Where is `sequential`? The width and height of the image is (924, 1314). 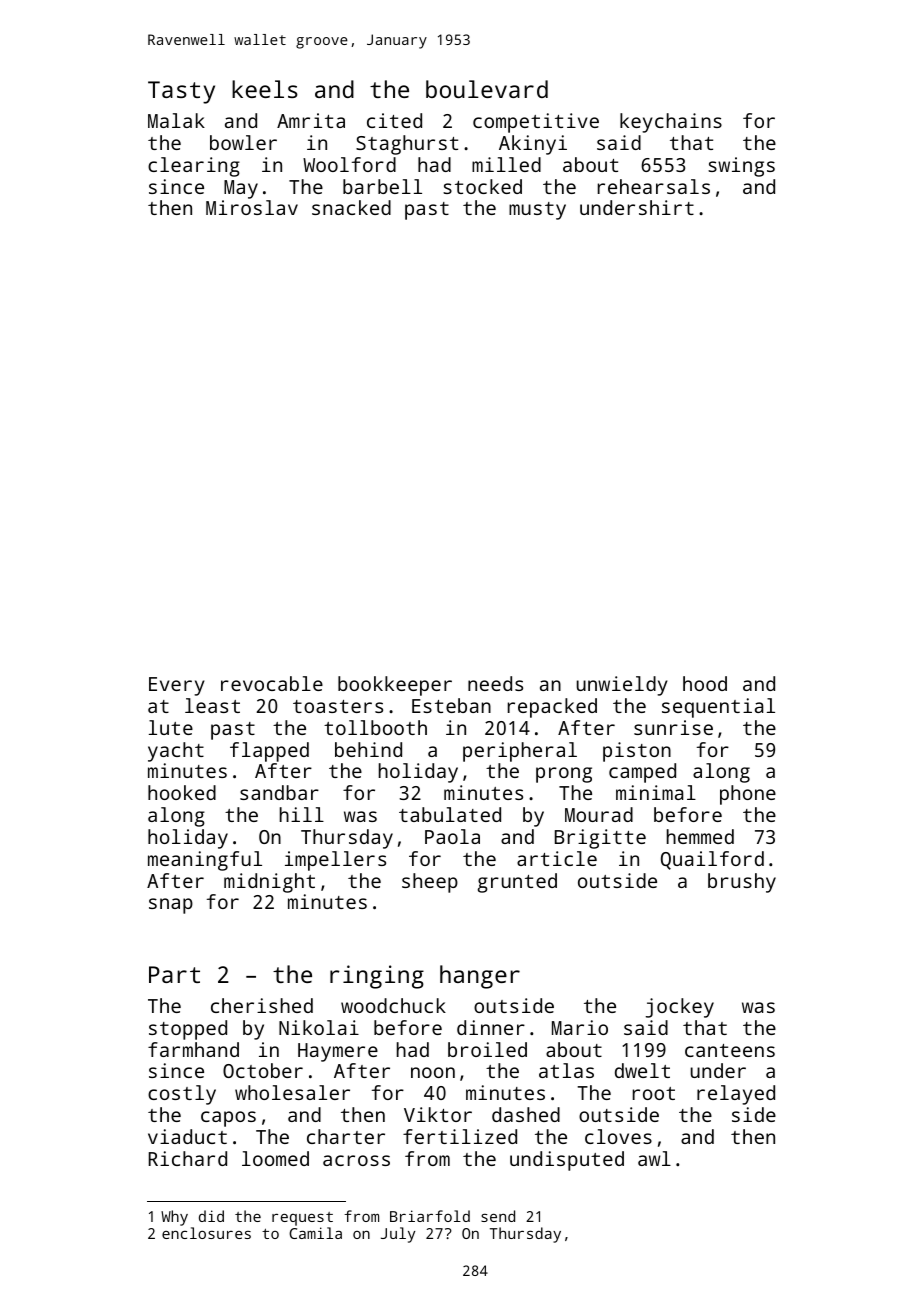 sequential is located at coordinates (718, 708).
